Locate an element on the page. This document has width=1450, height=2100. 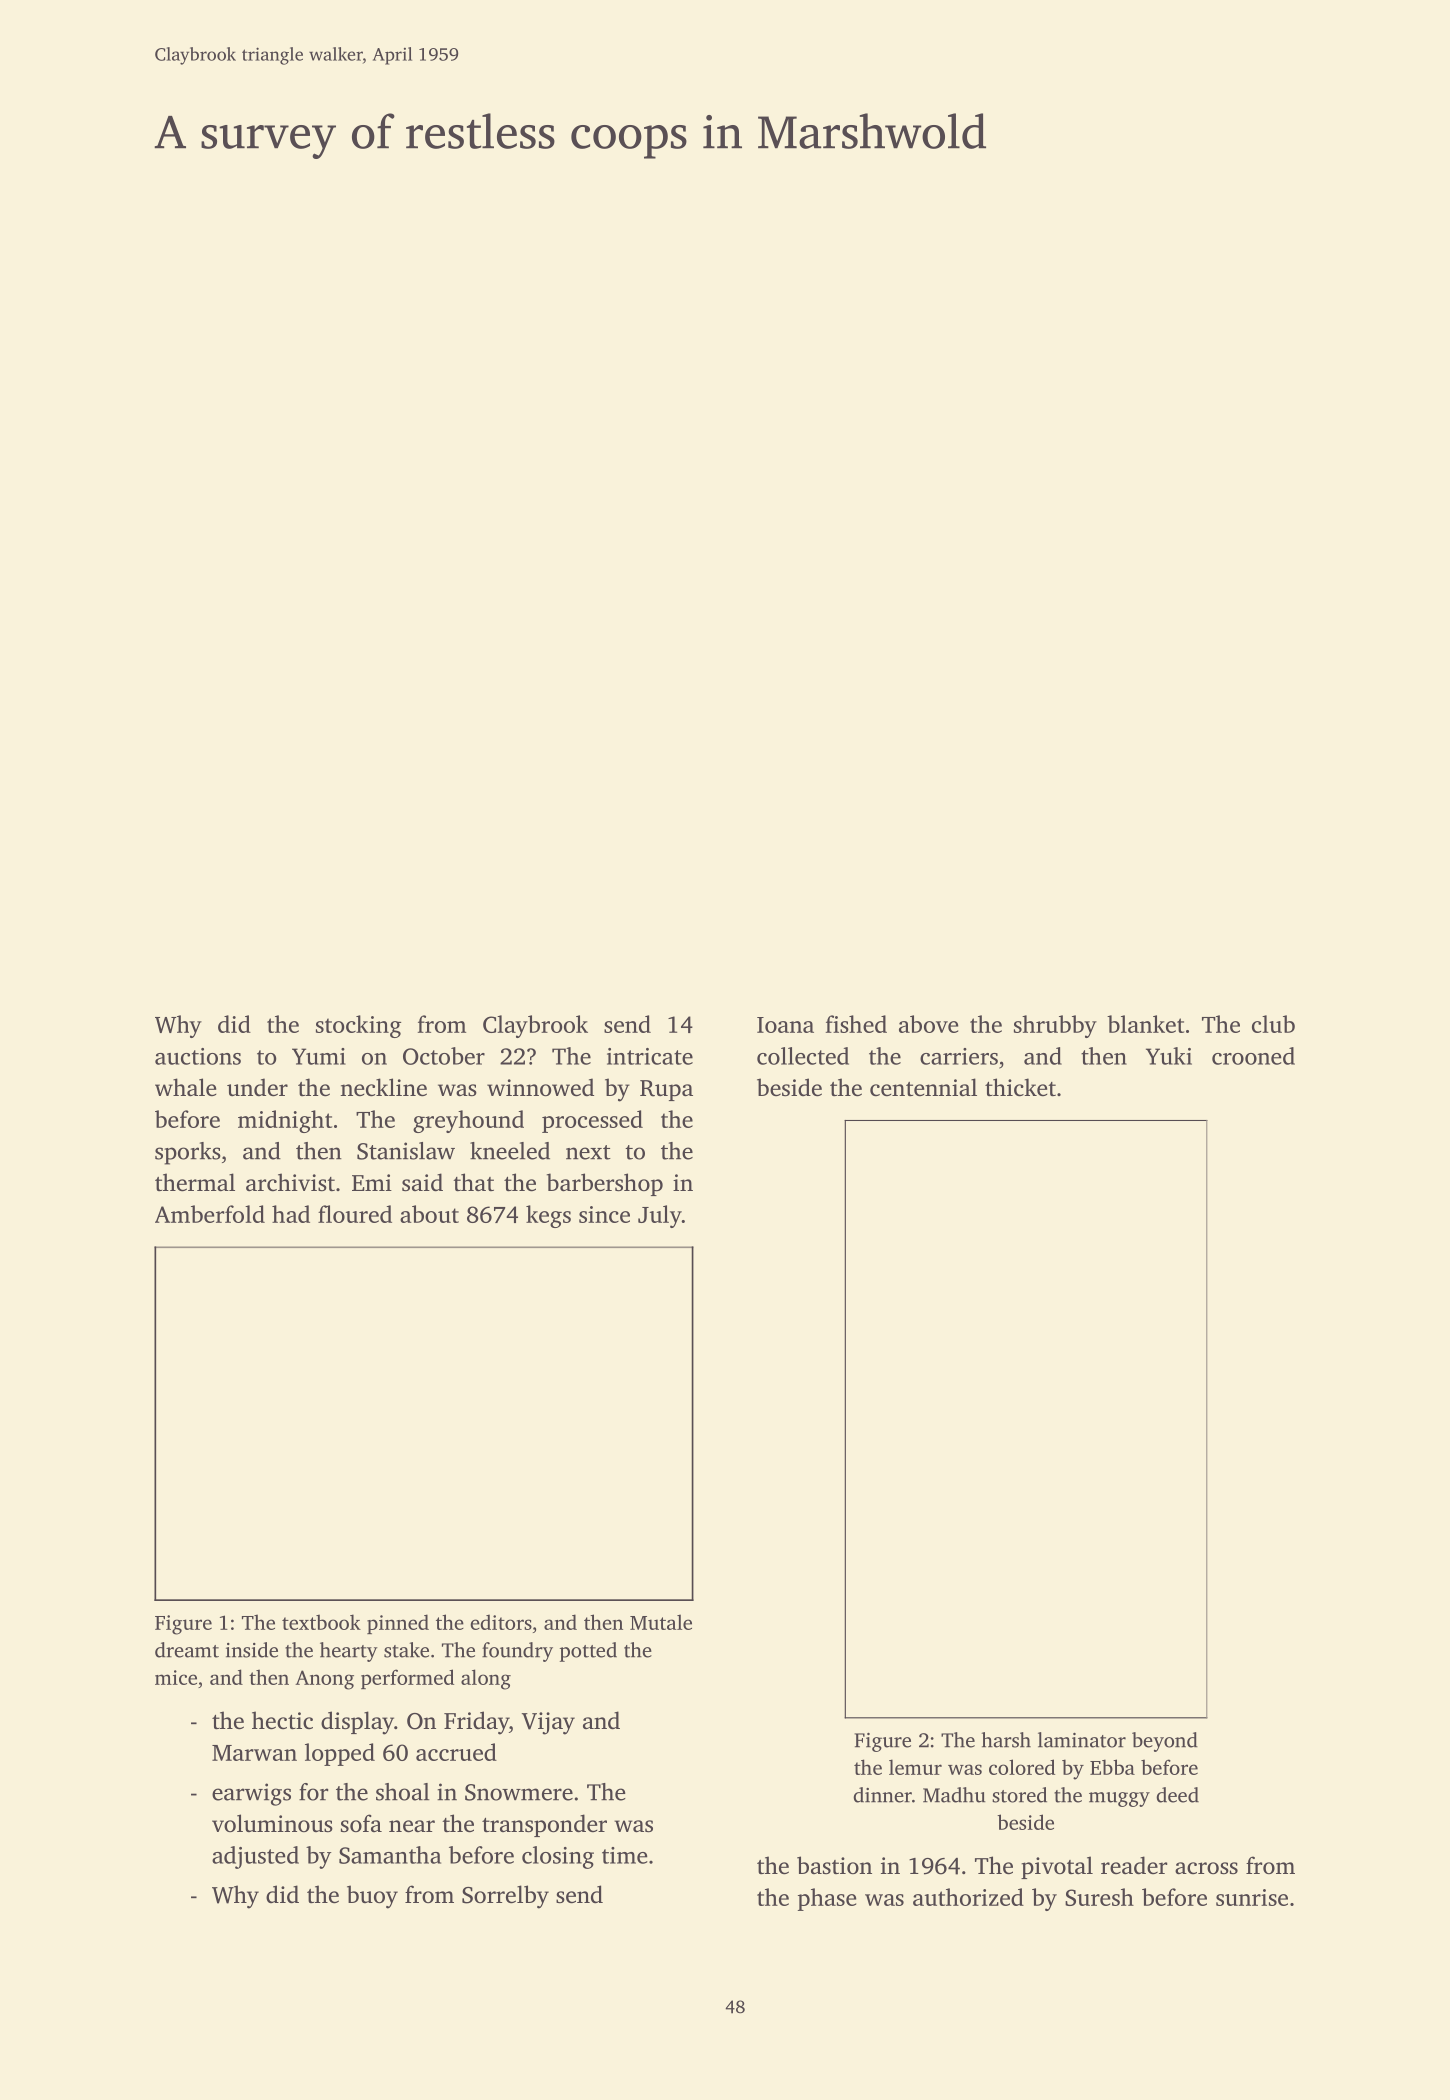
accrued is located at coordinates (456, 1752).
